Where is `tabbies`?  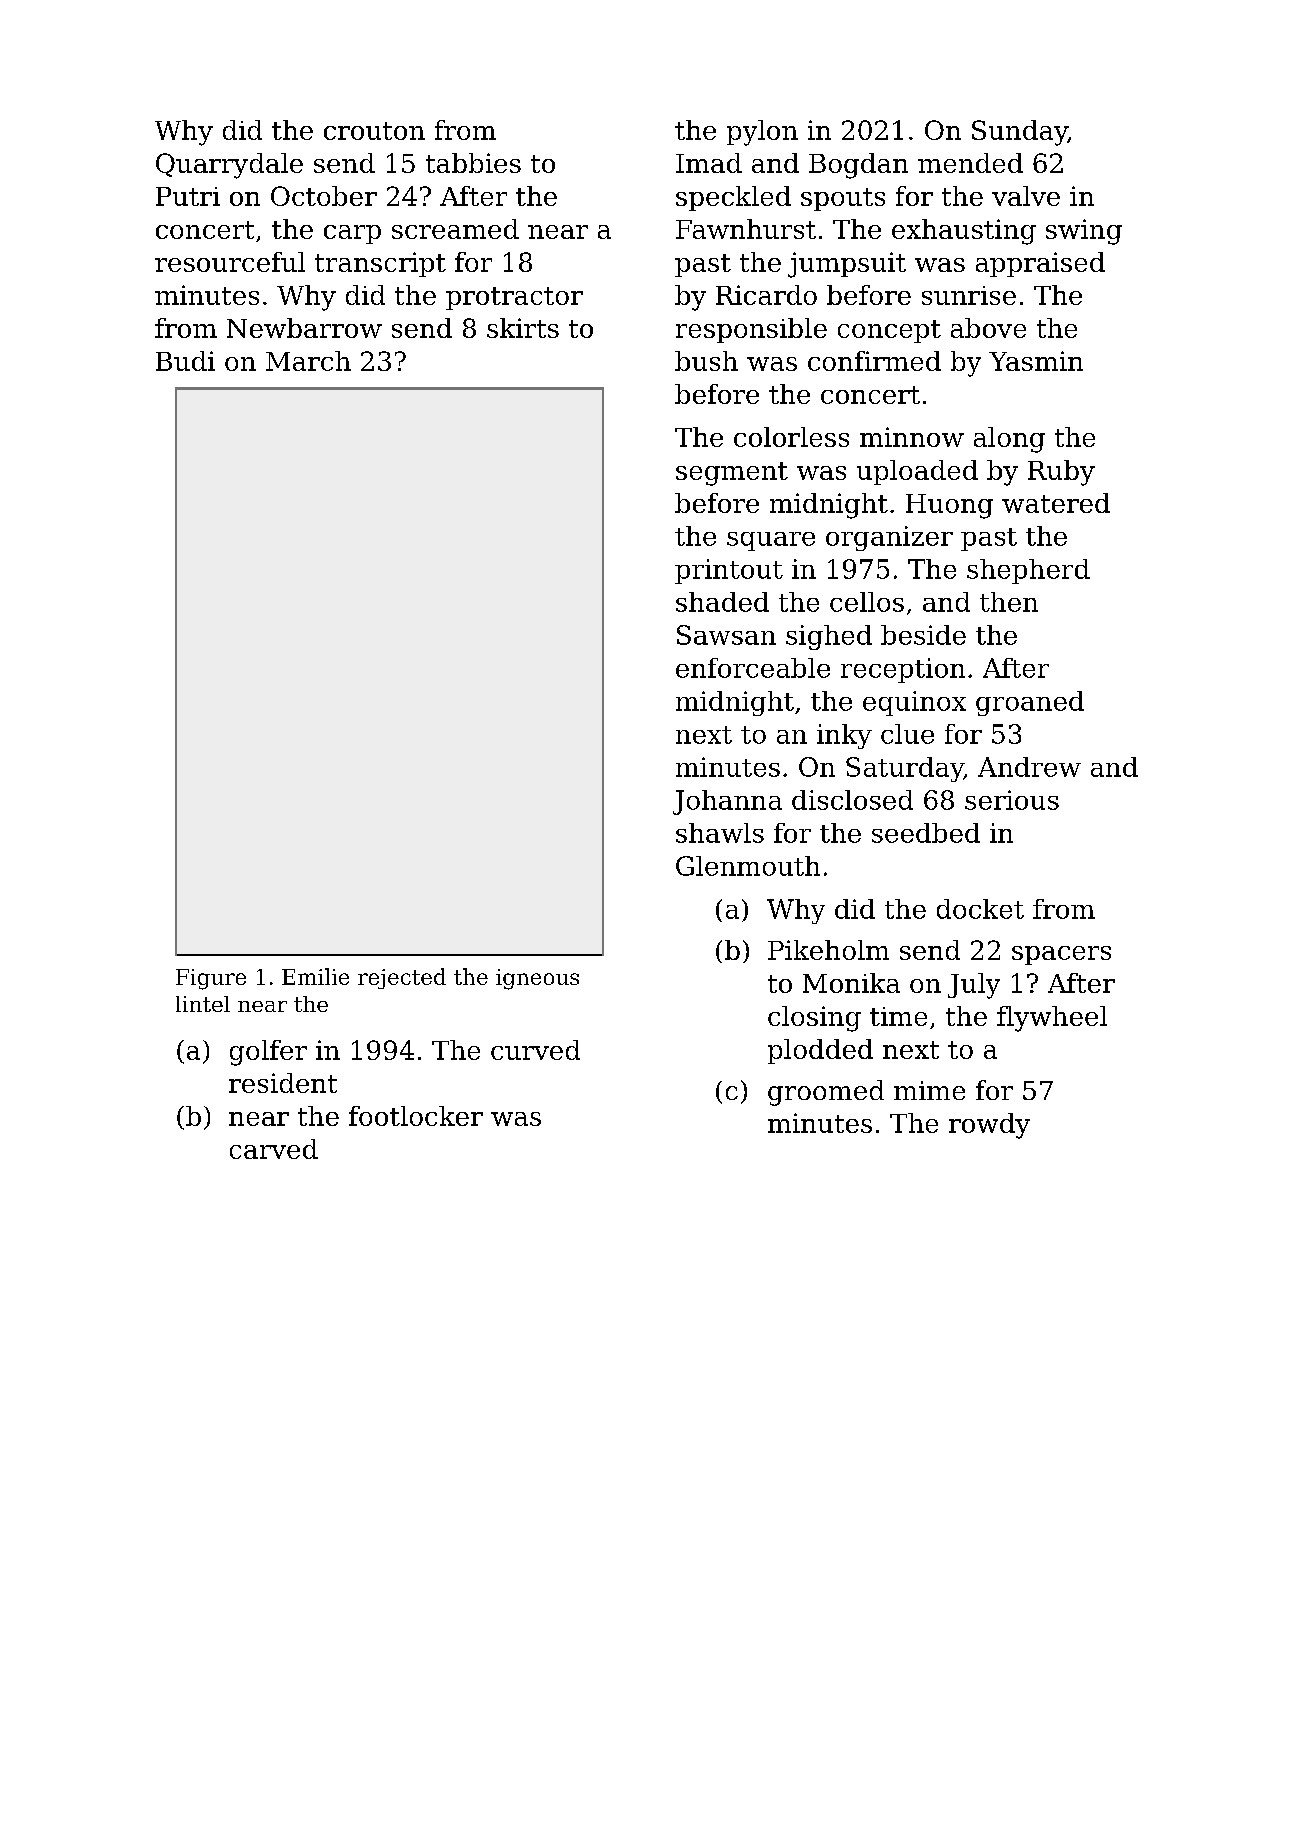 tabbies is located at coordinates (473, 163).
